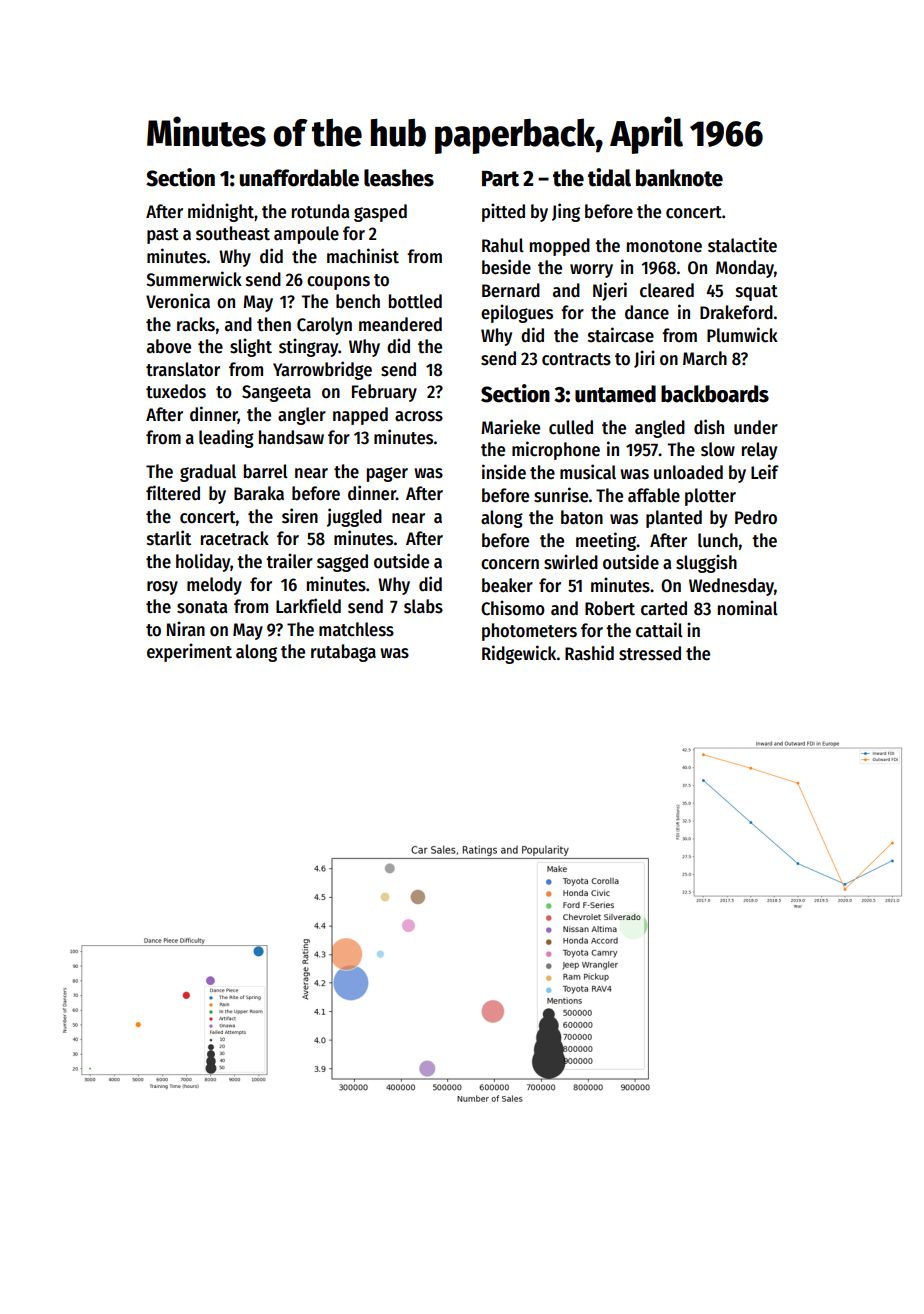  Describe the element at coordinates (503, 212) in the screenshot. I see `pitted` at that location.
